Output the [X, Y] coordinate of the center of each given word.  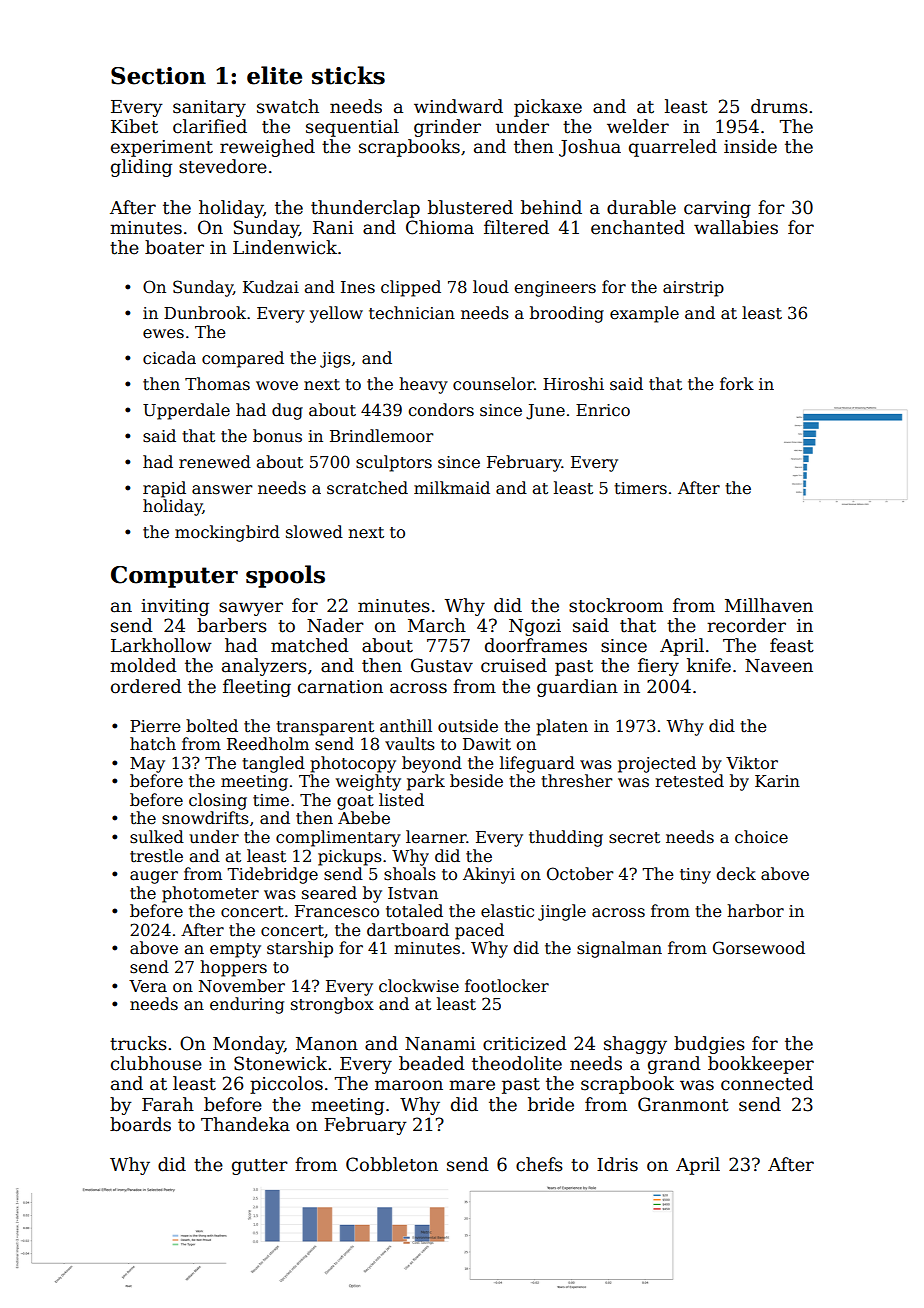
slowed [314, 532]
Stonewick [280, 1063]
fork [737, 383]
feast [792, 645]
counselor [493, 384]
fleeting [257, 688]
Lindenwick [285, 247]
